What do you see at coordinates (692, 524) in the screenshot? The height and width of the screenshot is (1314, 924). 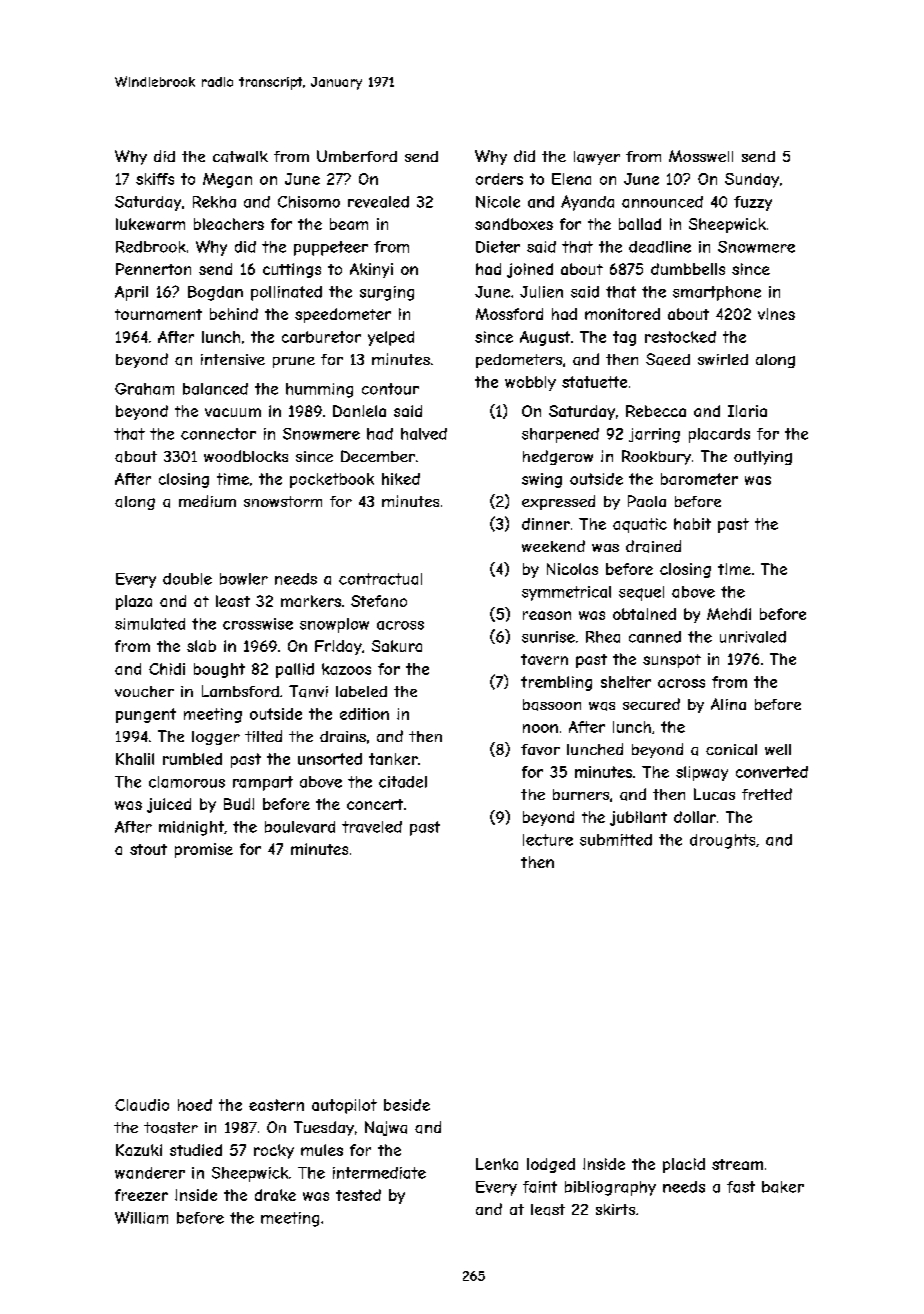 I see `habit` at bounding box center [692, 524].
